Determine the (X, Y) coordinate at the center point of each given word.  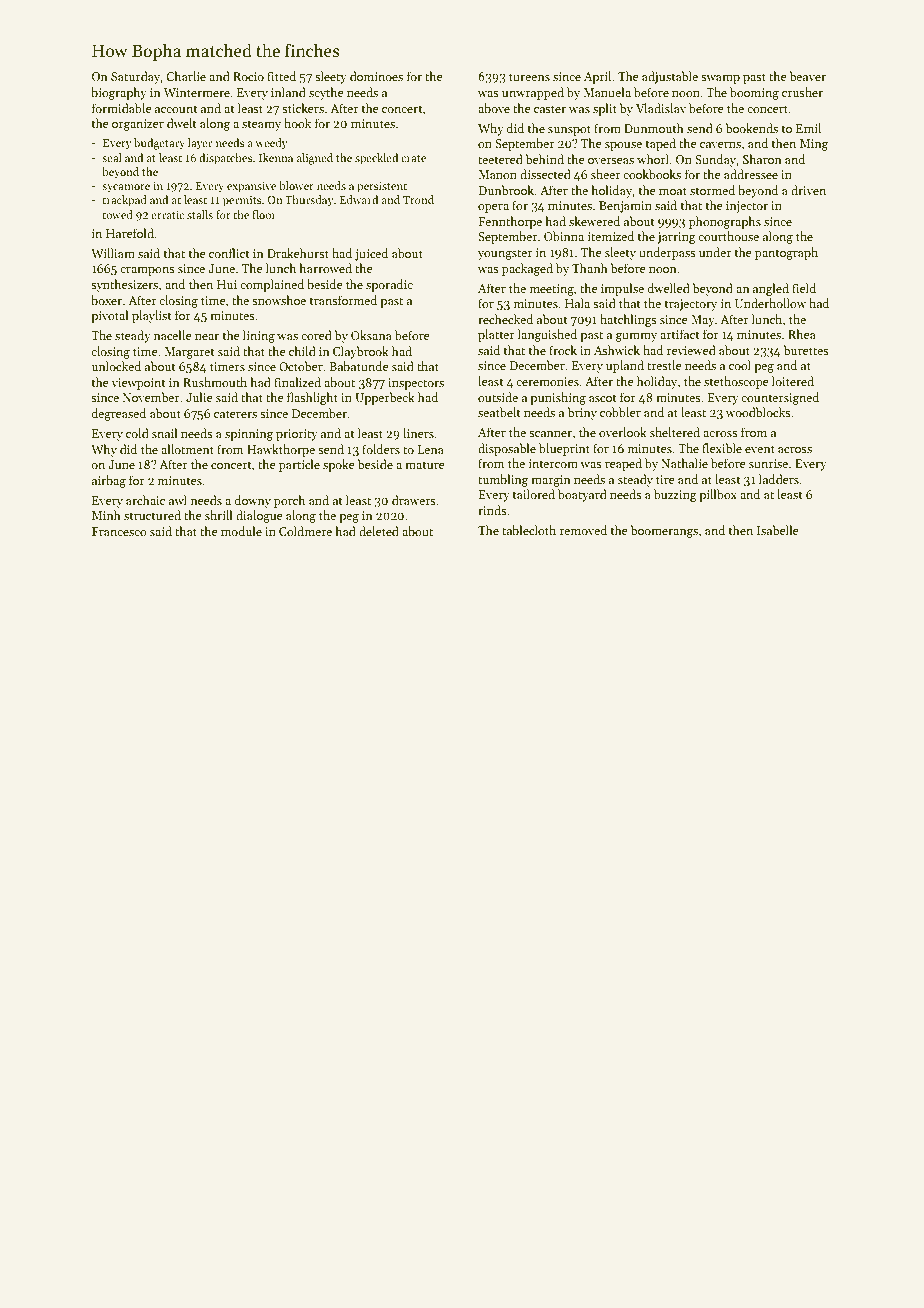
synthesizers (124, 285)
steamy (261, 125)
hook (297, 123)
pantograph (786, 253)
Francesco (119, 531)
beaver (807, 76)
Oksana (371, 335)
